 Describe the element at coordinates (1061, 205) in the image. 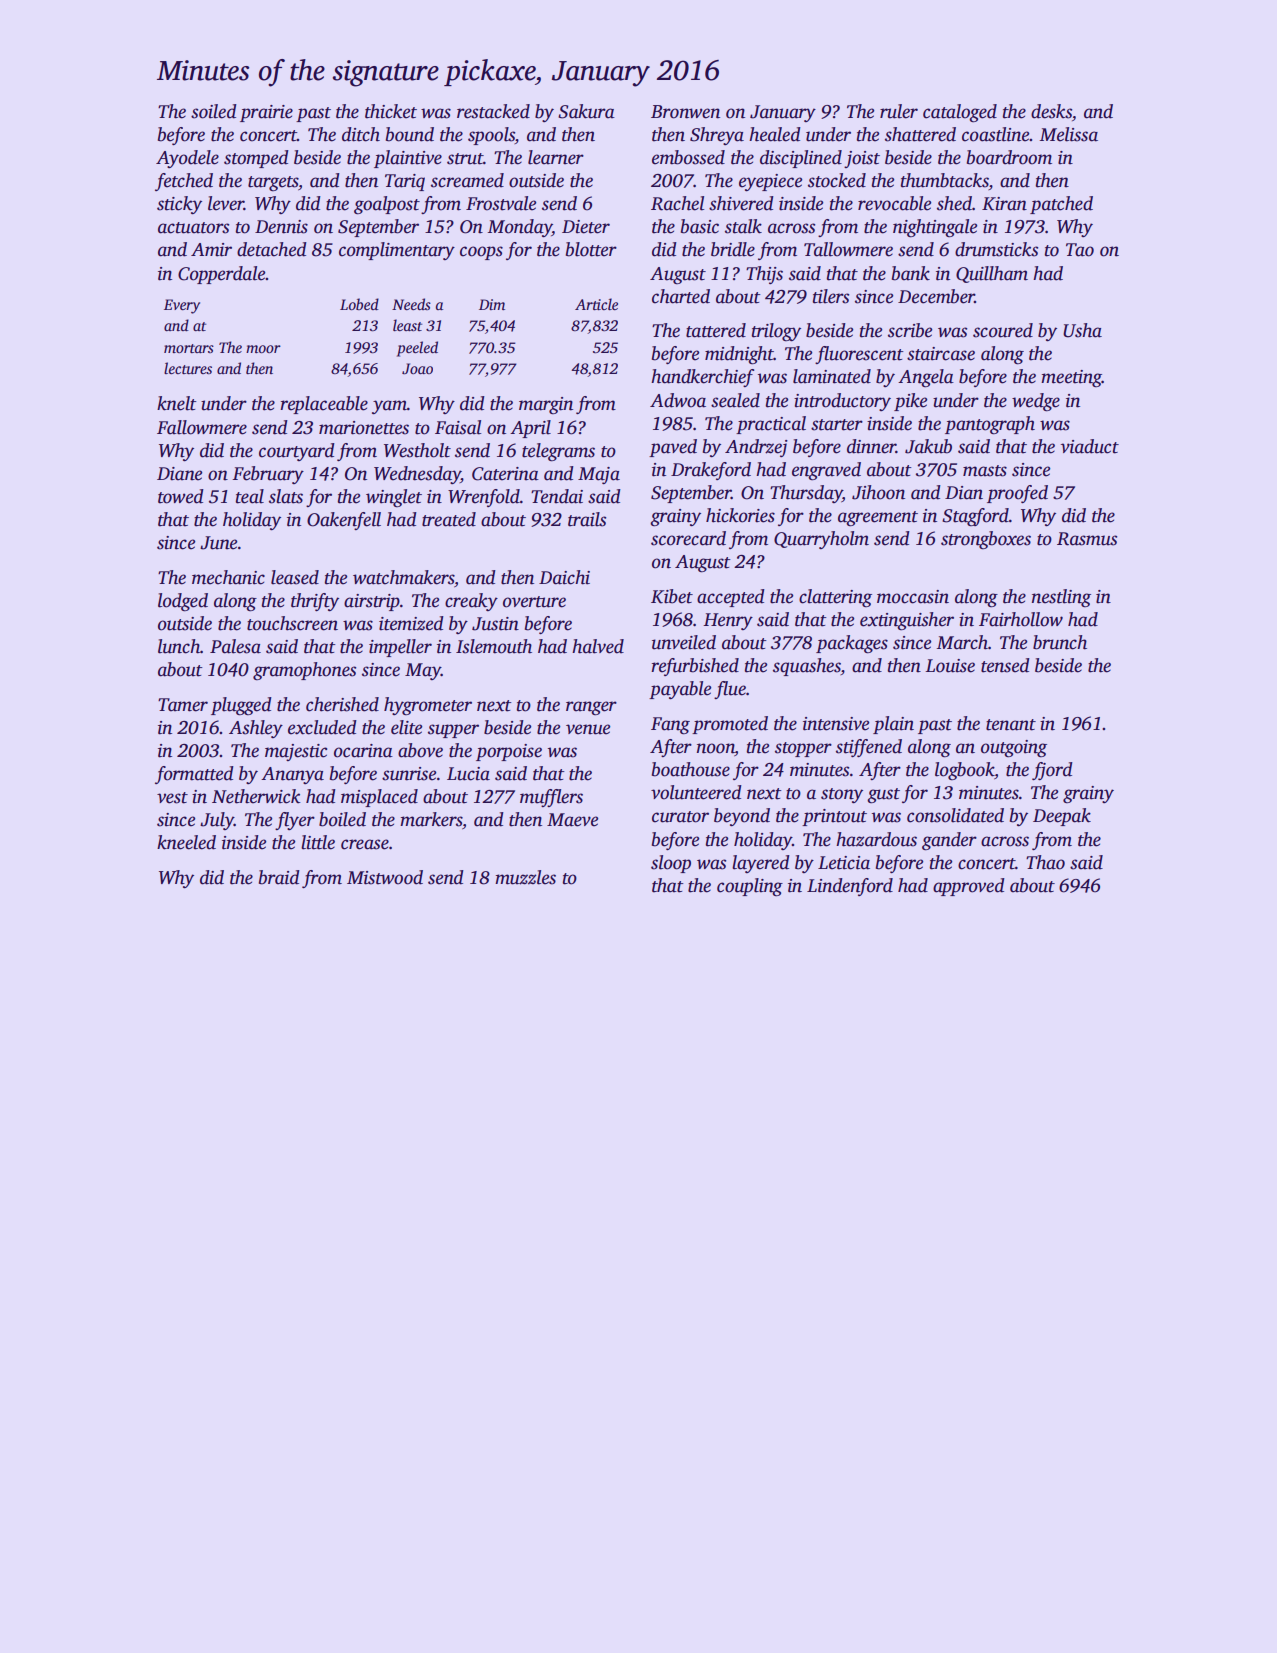

I see `patched` at that location.
